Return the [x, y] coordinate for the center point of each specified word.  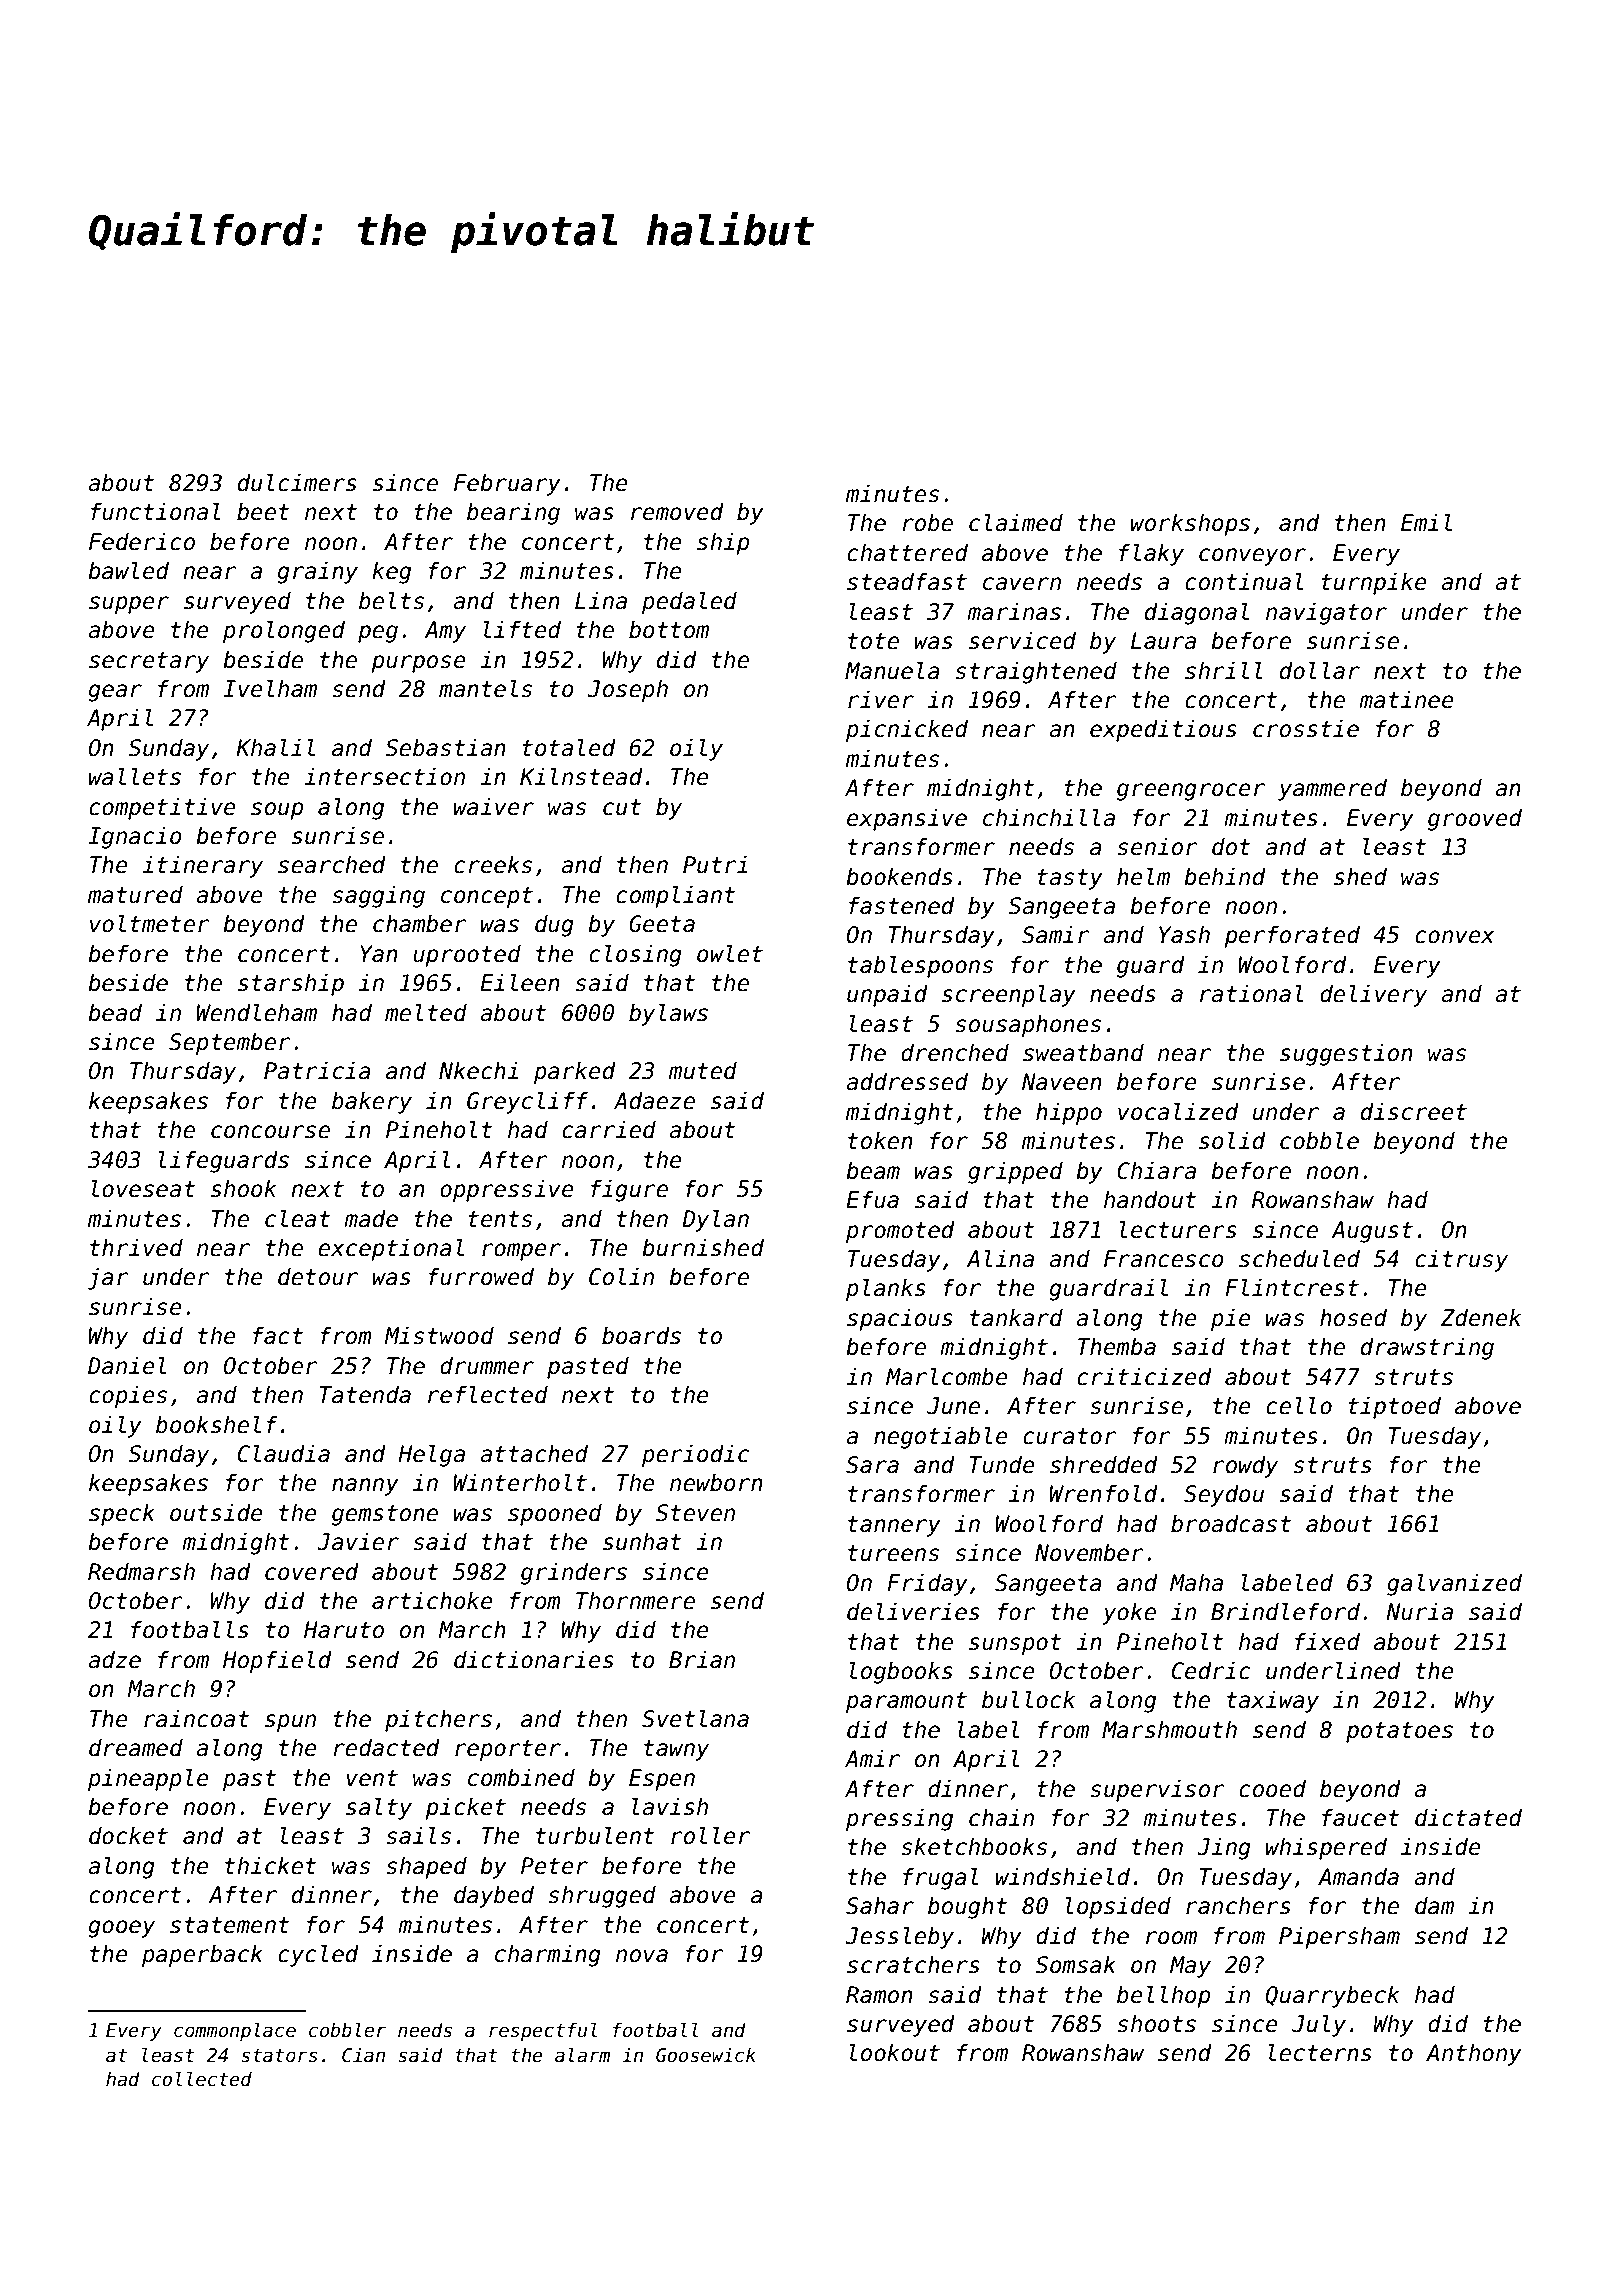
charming [548, 1956]
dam [1434, 1906]
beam [873, 1171]
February [507, 485]
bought [968, 1908]
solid [1232, 1141]
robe [927, 523]
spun [290, 1723]
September [230, 1044]
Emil [1426, 522]
